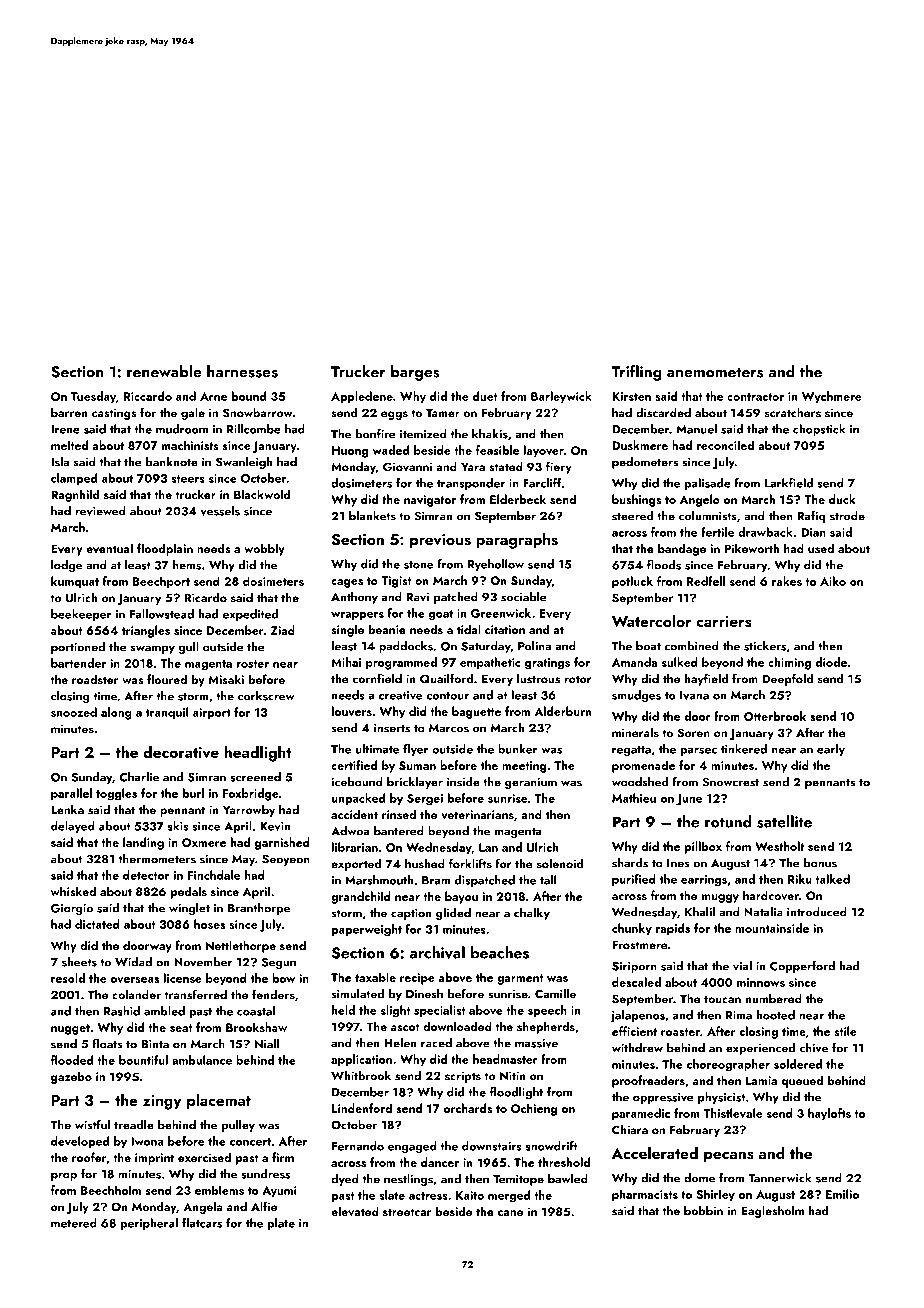 The image size is (924, 1308). What do you see at coordinates (833, 581) in the screenshot?
I see `Aiko` at bounding box center [833, 581].
